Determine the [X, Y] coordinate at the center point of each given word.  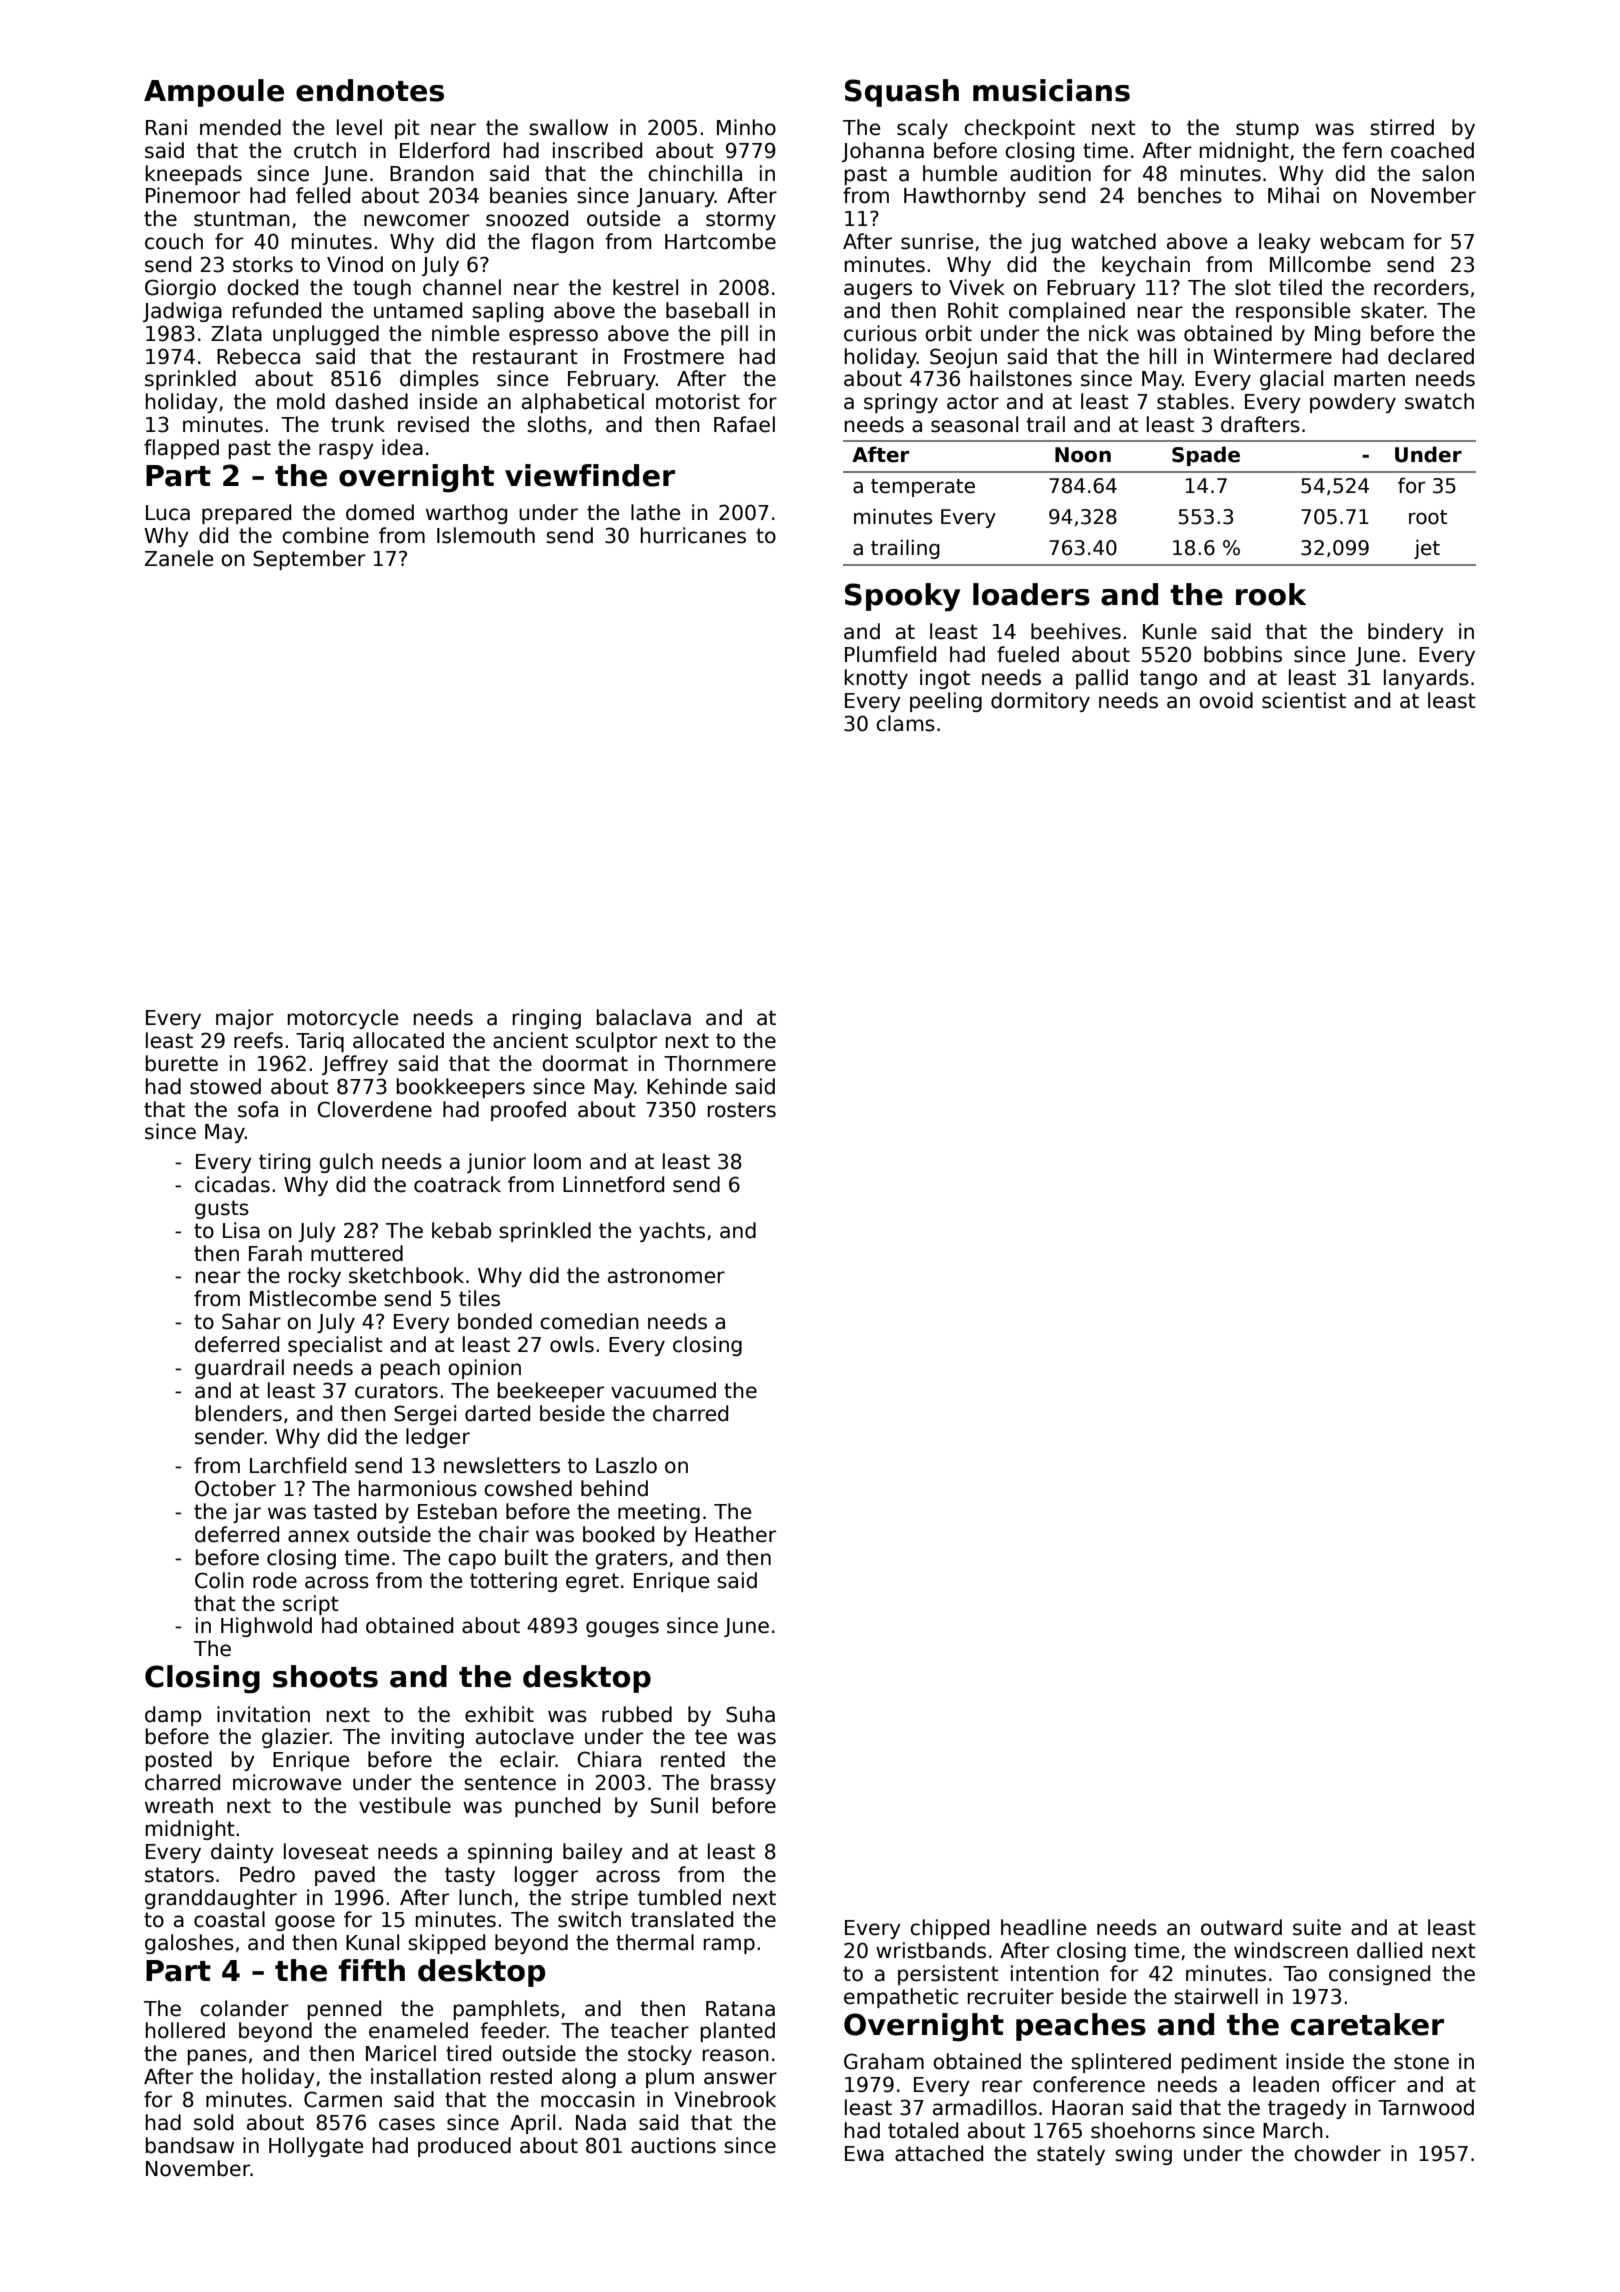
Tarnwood [1426, 2107]
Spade [1206, 456]
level [359, 127]
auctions [673, 2145]
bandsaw [190, 2145]
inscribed [597, 150]
